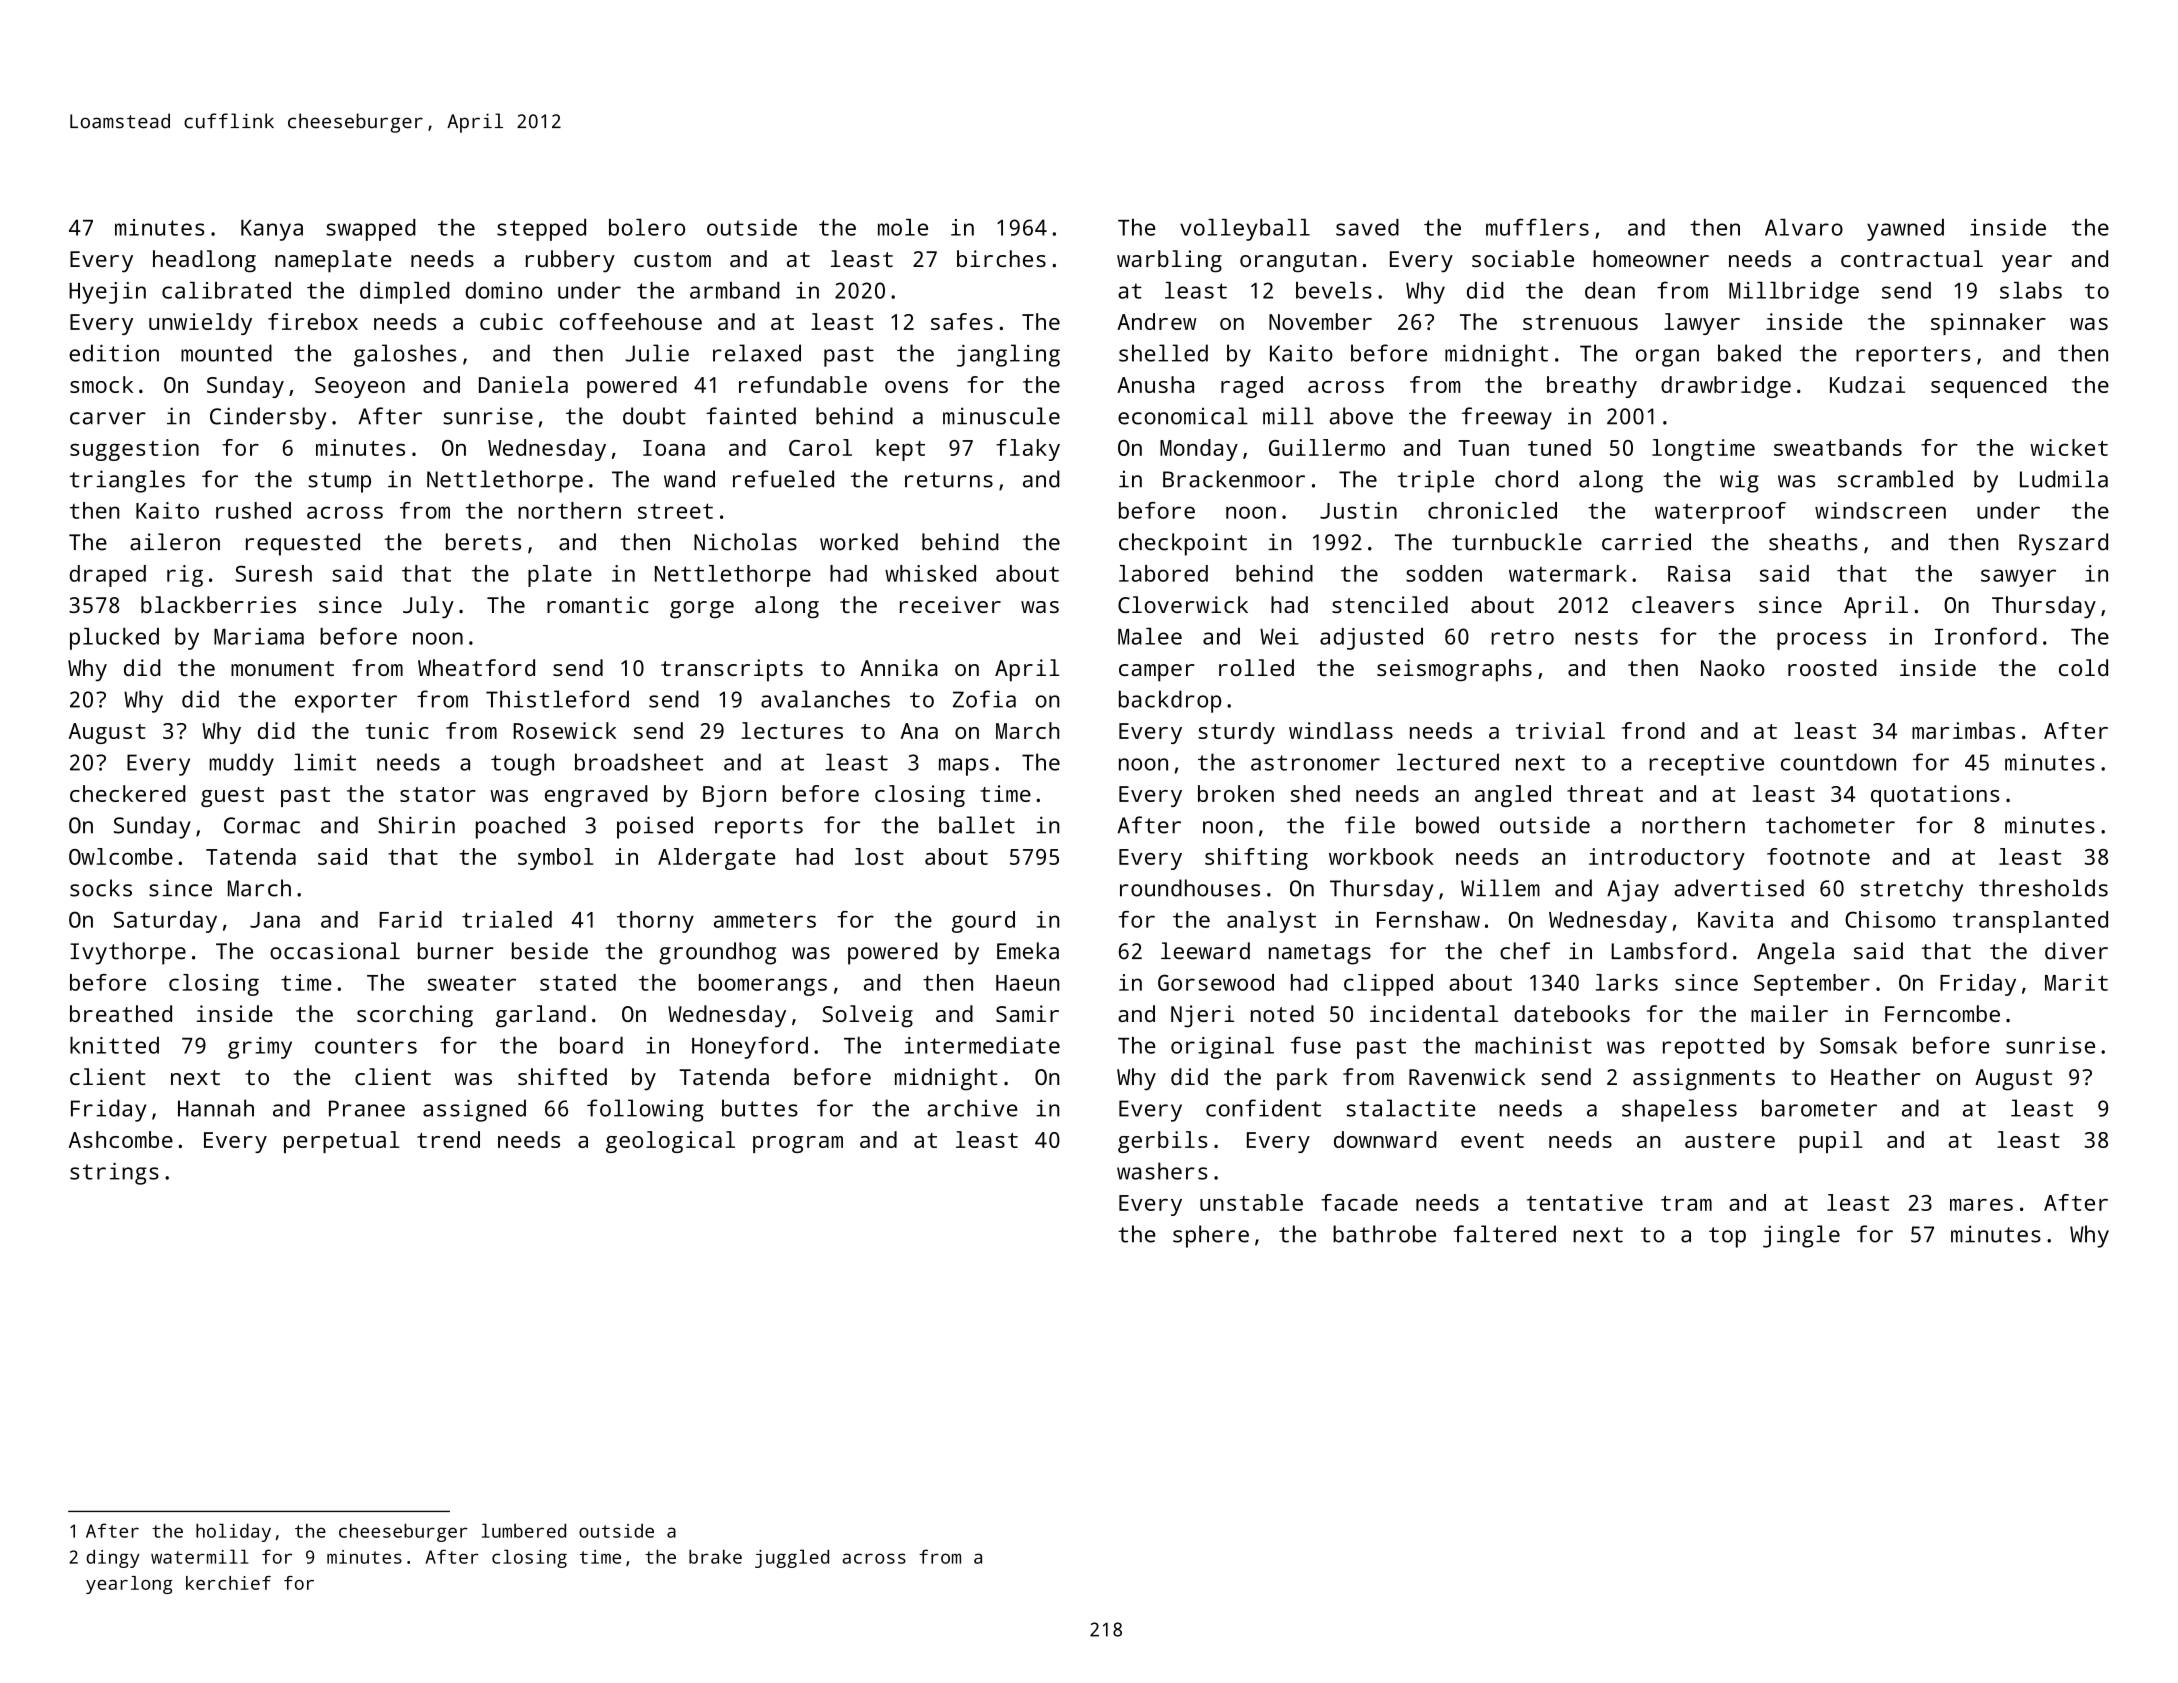  Describe the element at coordinates (1526, 479) in the page. I see `chord` at that location.
